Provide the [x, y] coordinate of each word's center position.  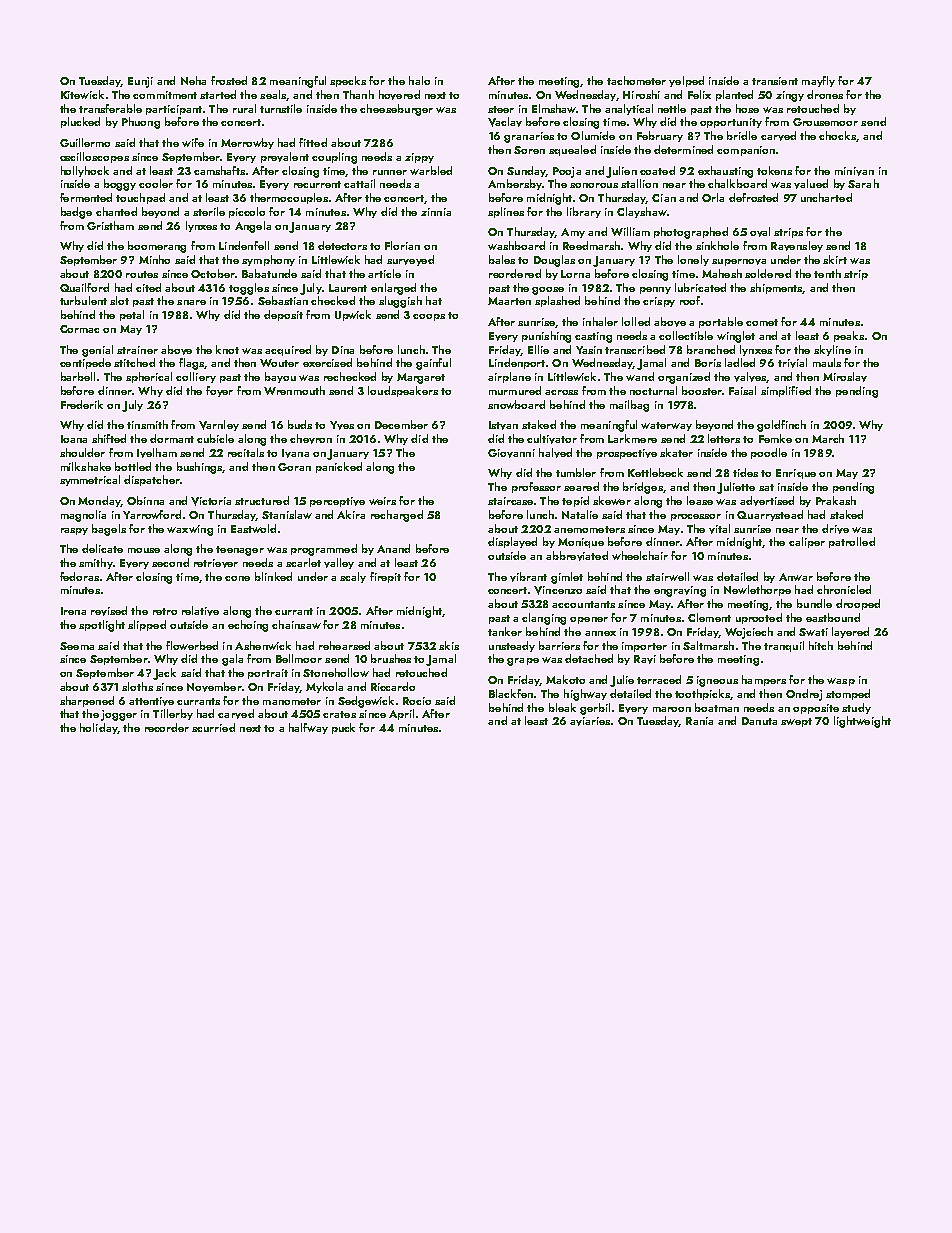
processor [696, 517]
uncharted [826, 197]
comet [762, 322]
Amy [573, 233]
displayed [512, 542]
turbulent [83, 300]
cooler [156, 183]
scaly [353, 577]
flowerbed [192, 645]
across [561, 392]
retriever [216, 563]
